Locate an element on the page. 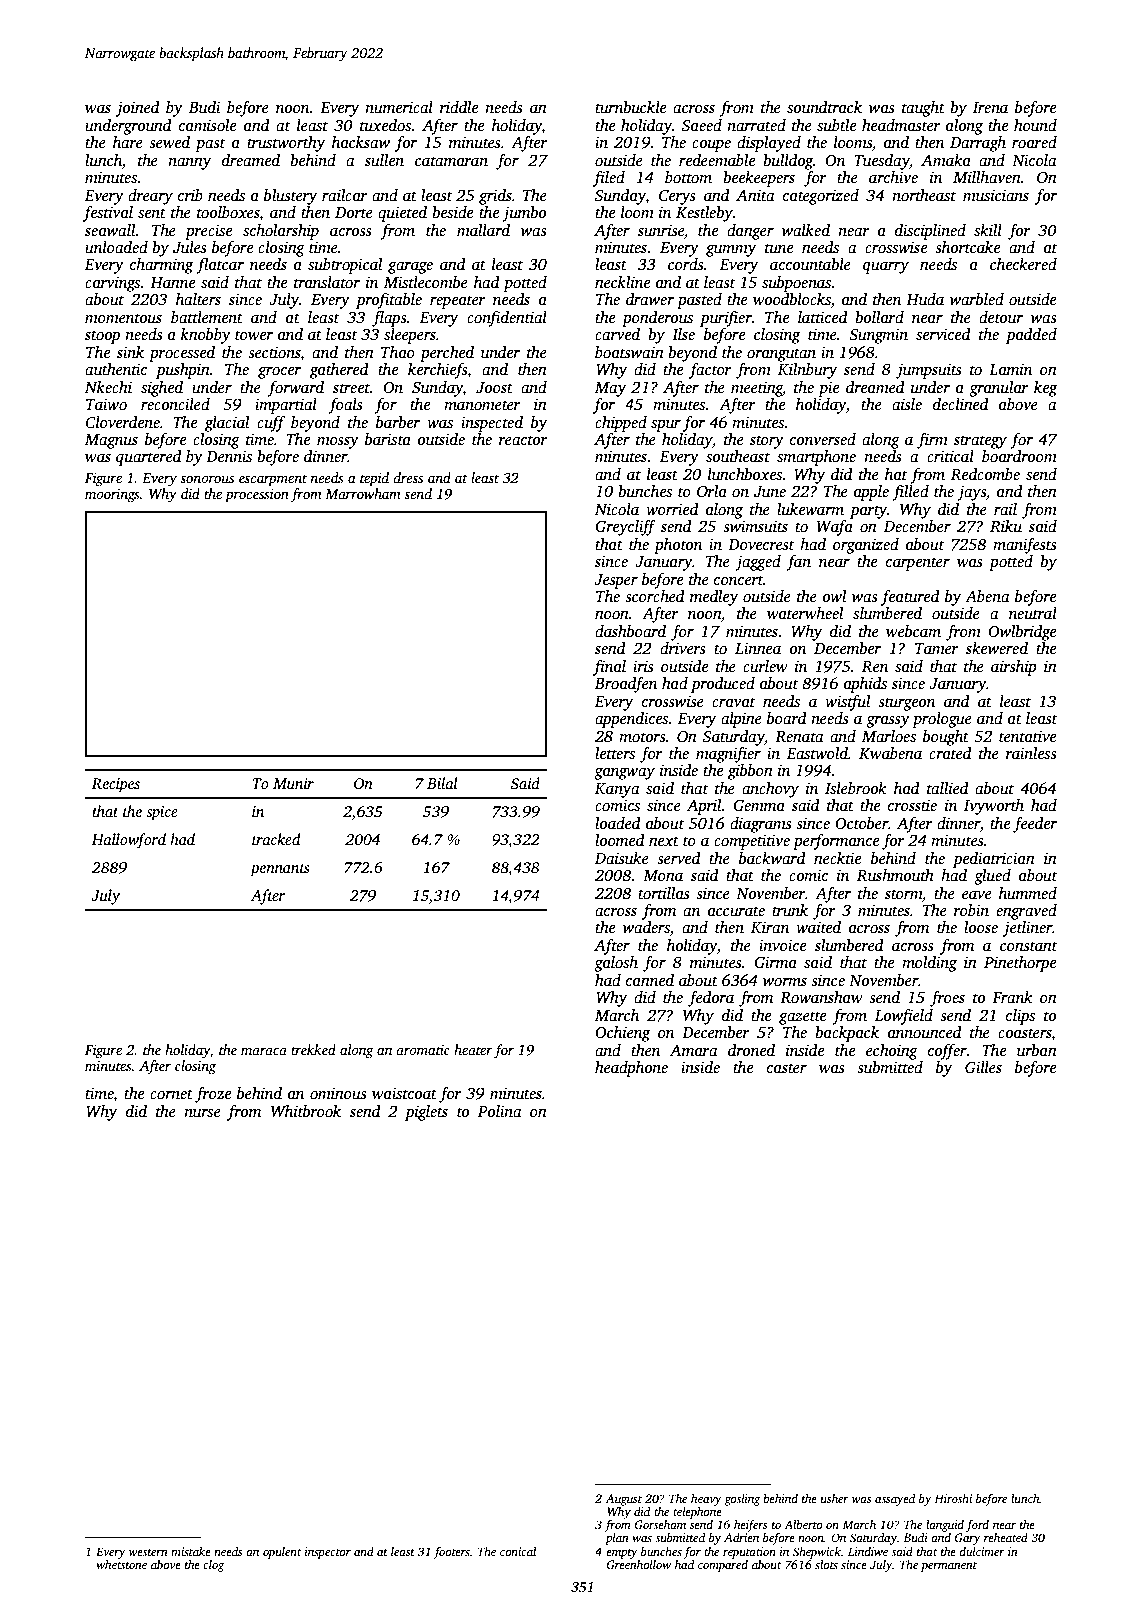 The image size is (1142, 1615). echoing is located at coordinates (892, 1052).
